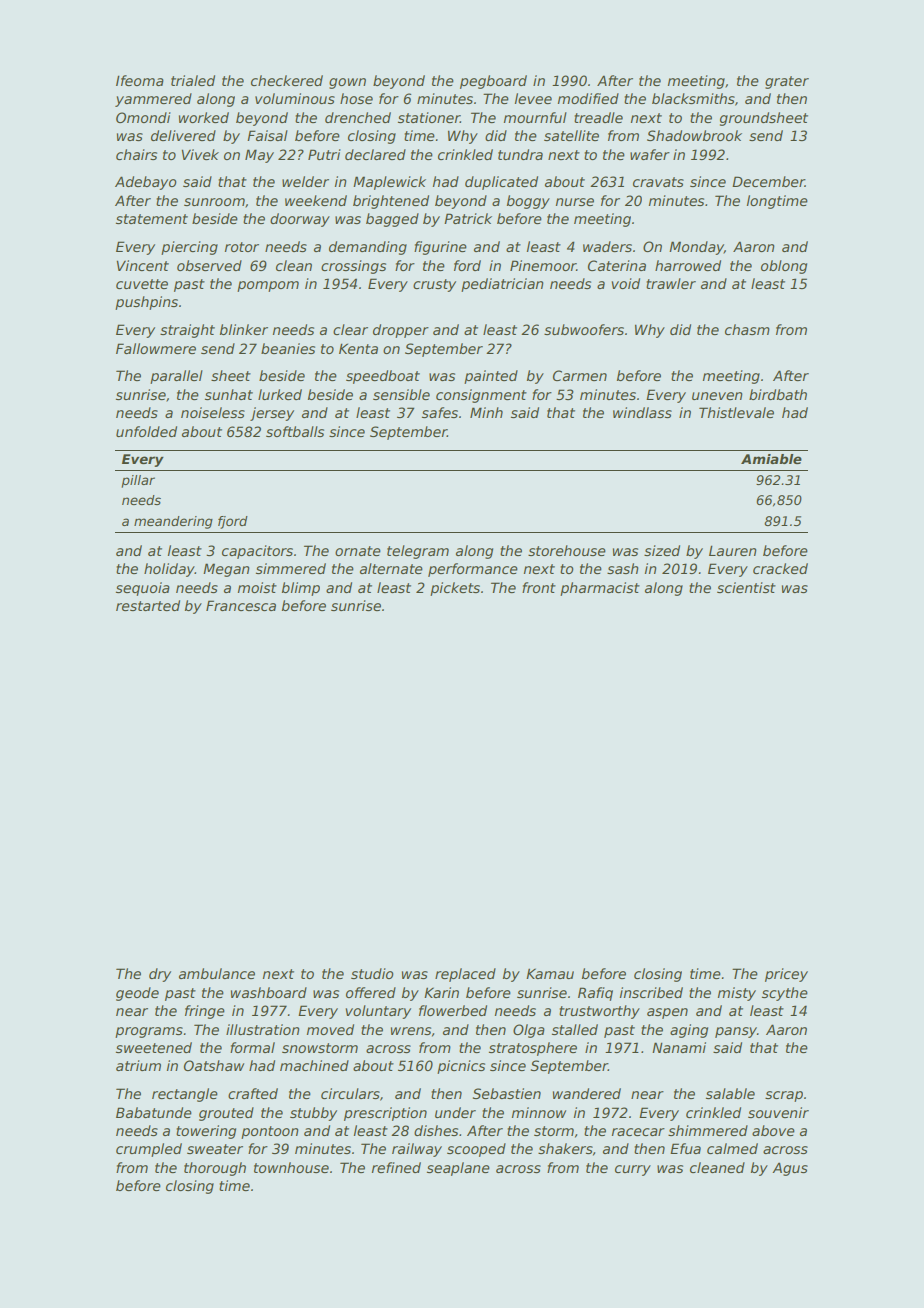 The height and width of the screenshot is (1308, 924). What do you see at coordinates (580, 375) in the screenshot?
I see `Carmen` at bounding box center [580, 375].
